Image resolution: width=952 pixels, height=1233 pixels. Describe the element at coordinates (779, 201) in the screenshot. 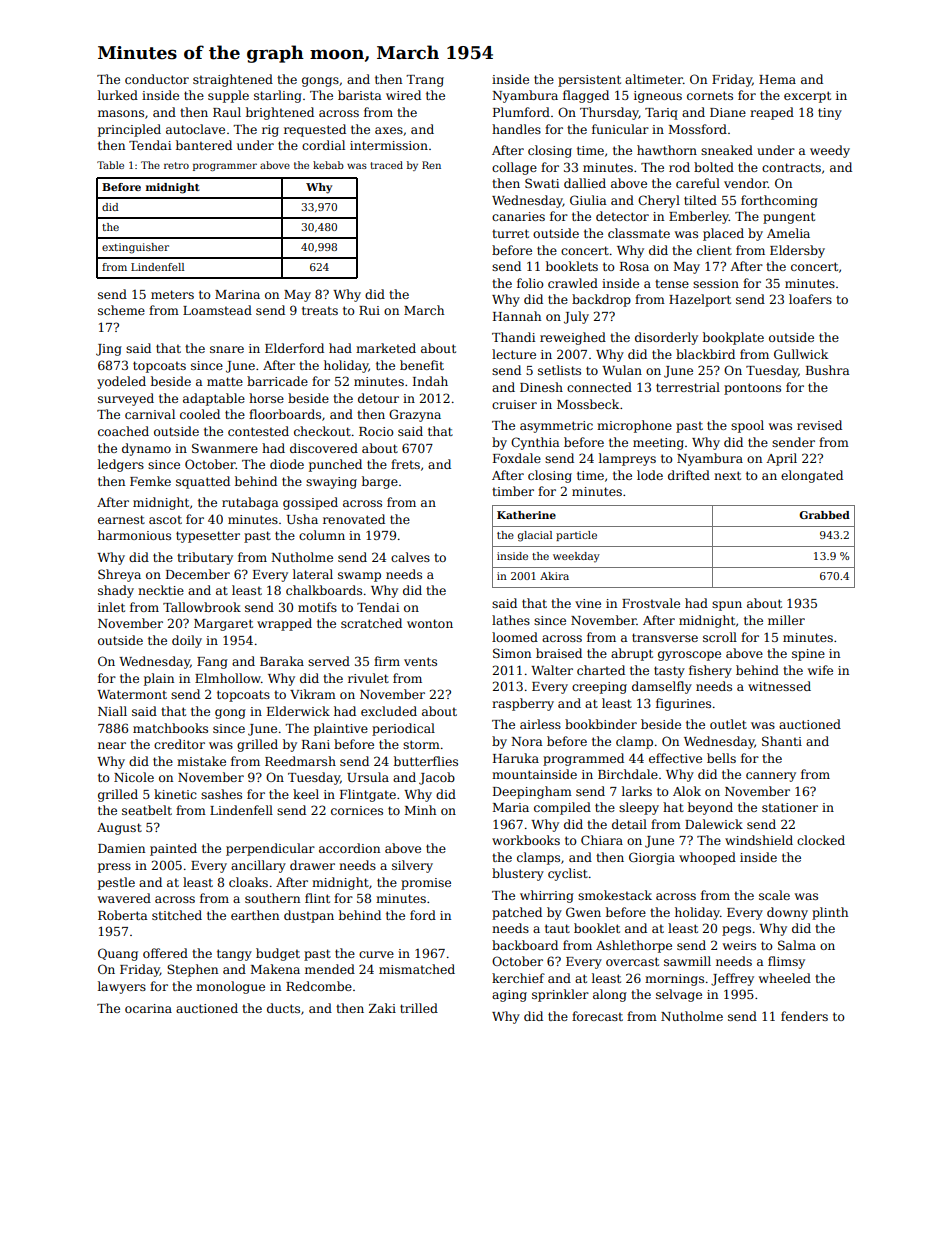

I see `forthcoming` at that location.
